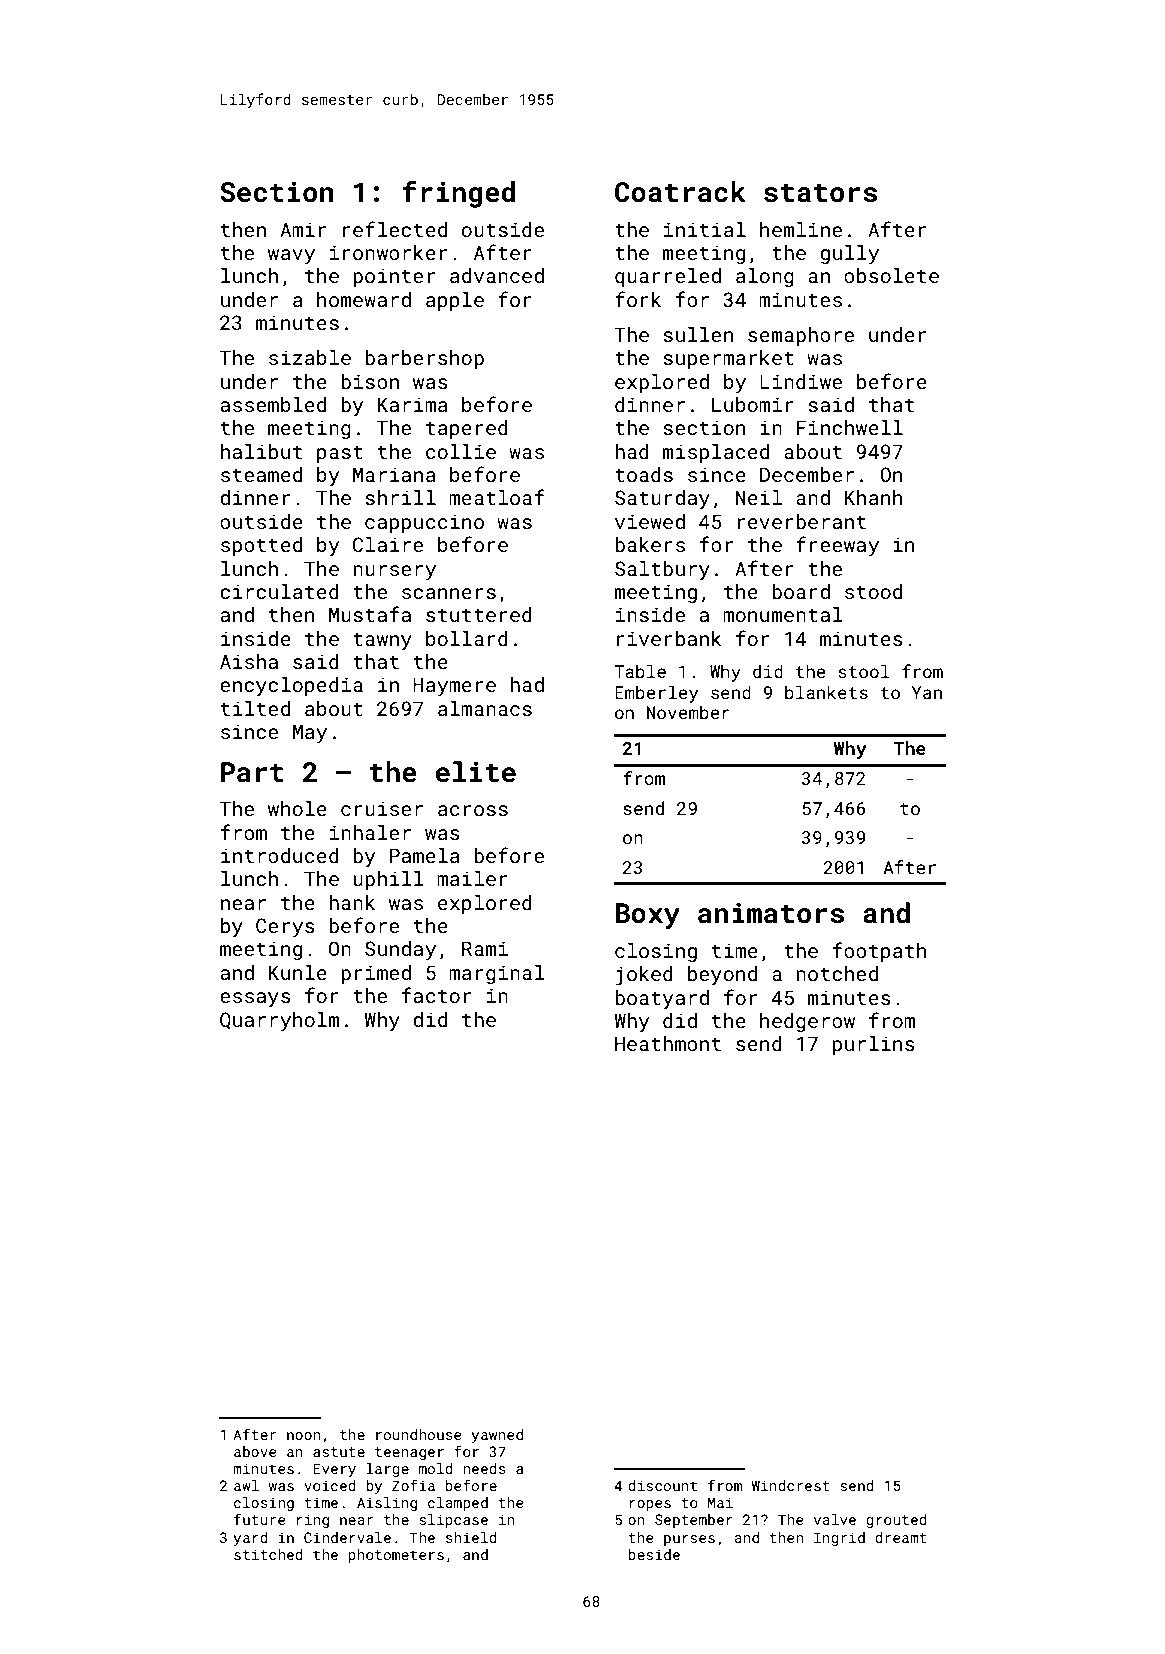  What do you see at coordinates (668, 1043) in the page?
I see `Heathmont` at bounding box center [668, 1043].
